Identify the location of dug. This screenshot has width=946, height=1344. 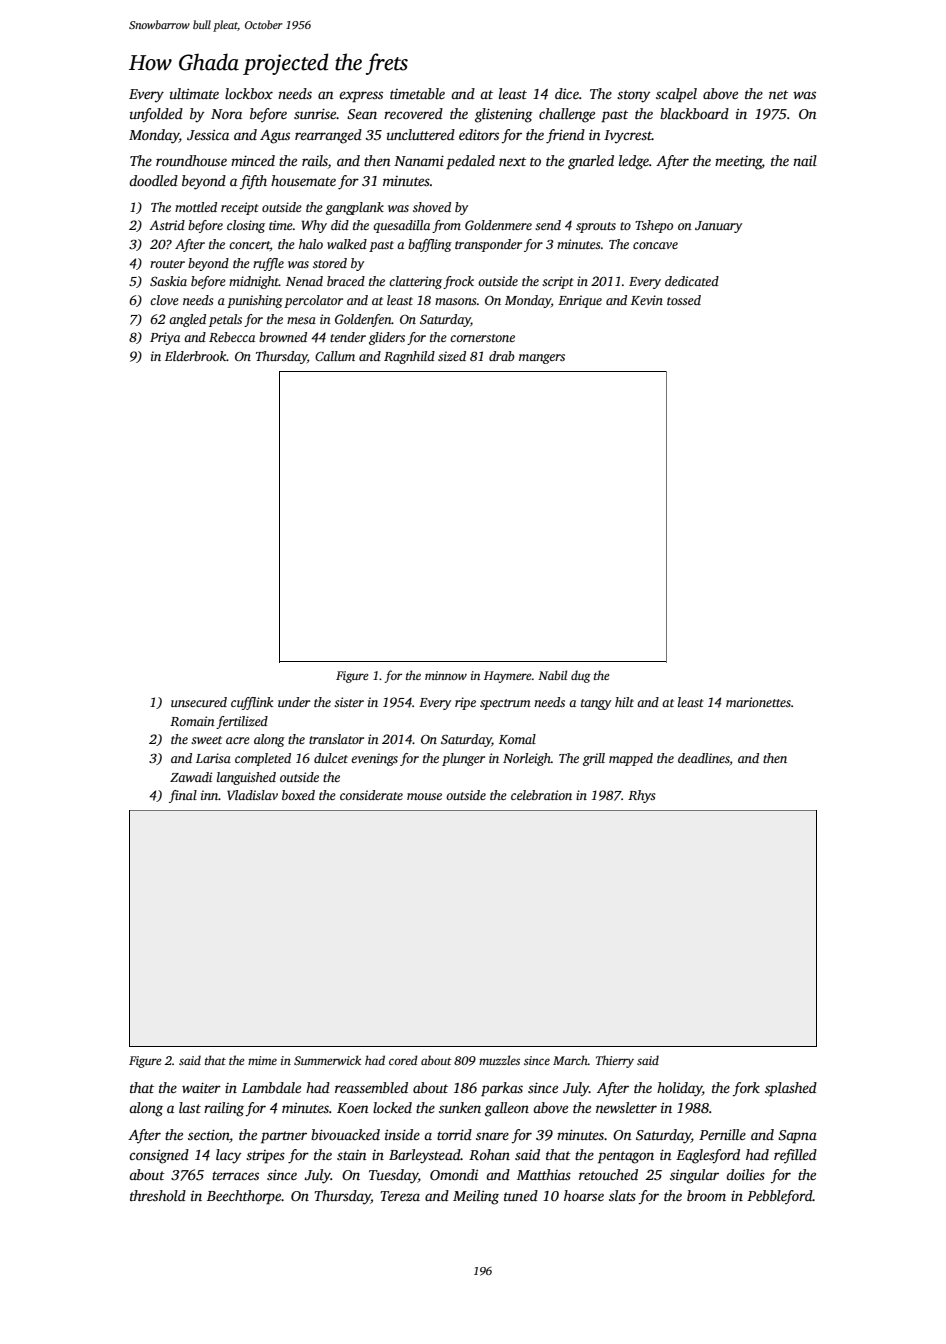
(580, 676).
